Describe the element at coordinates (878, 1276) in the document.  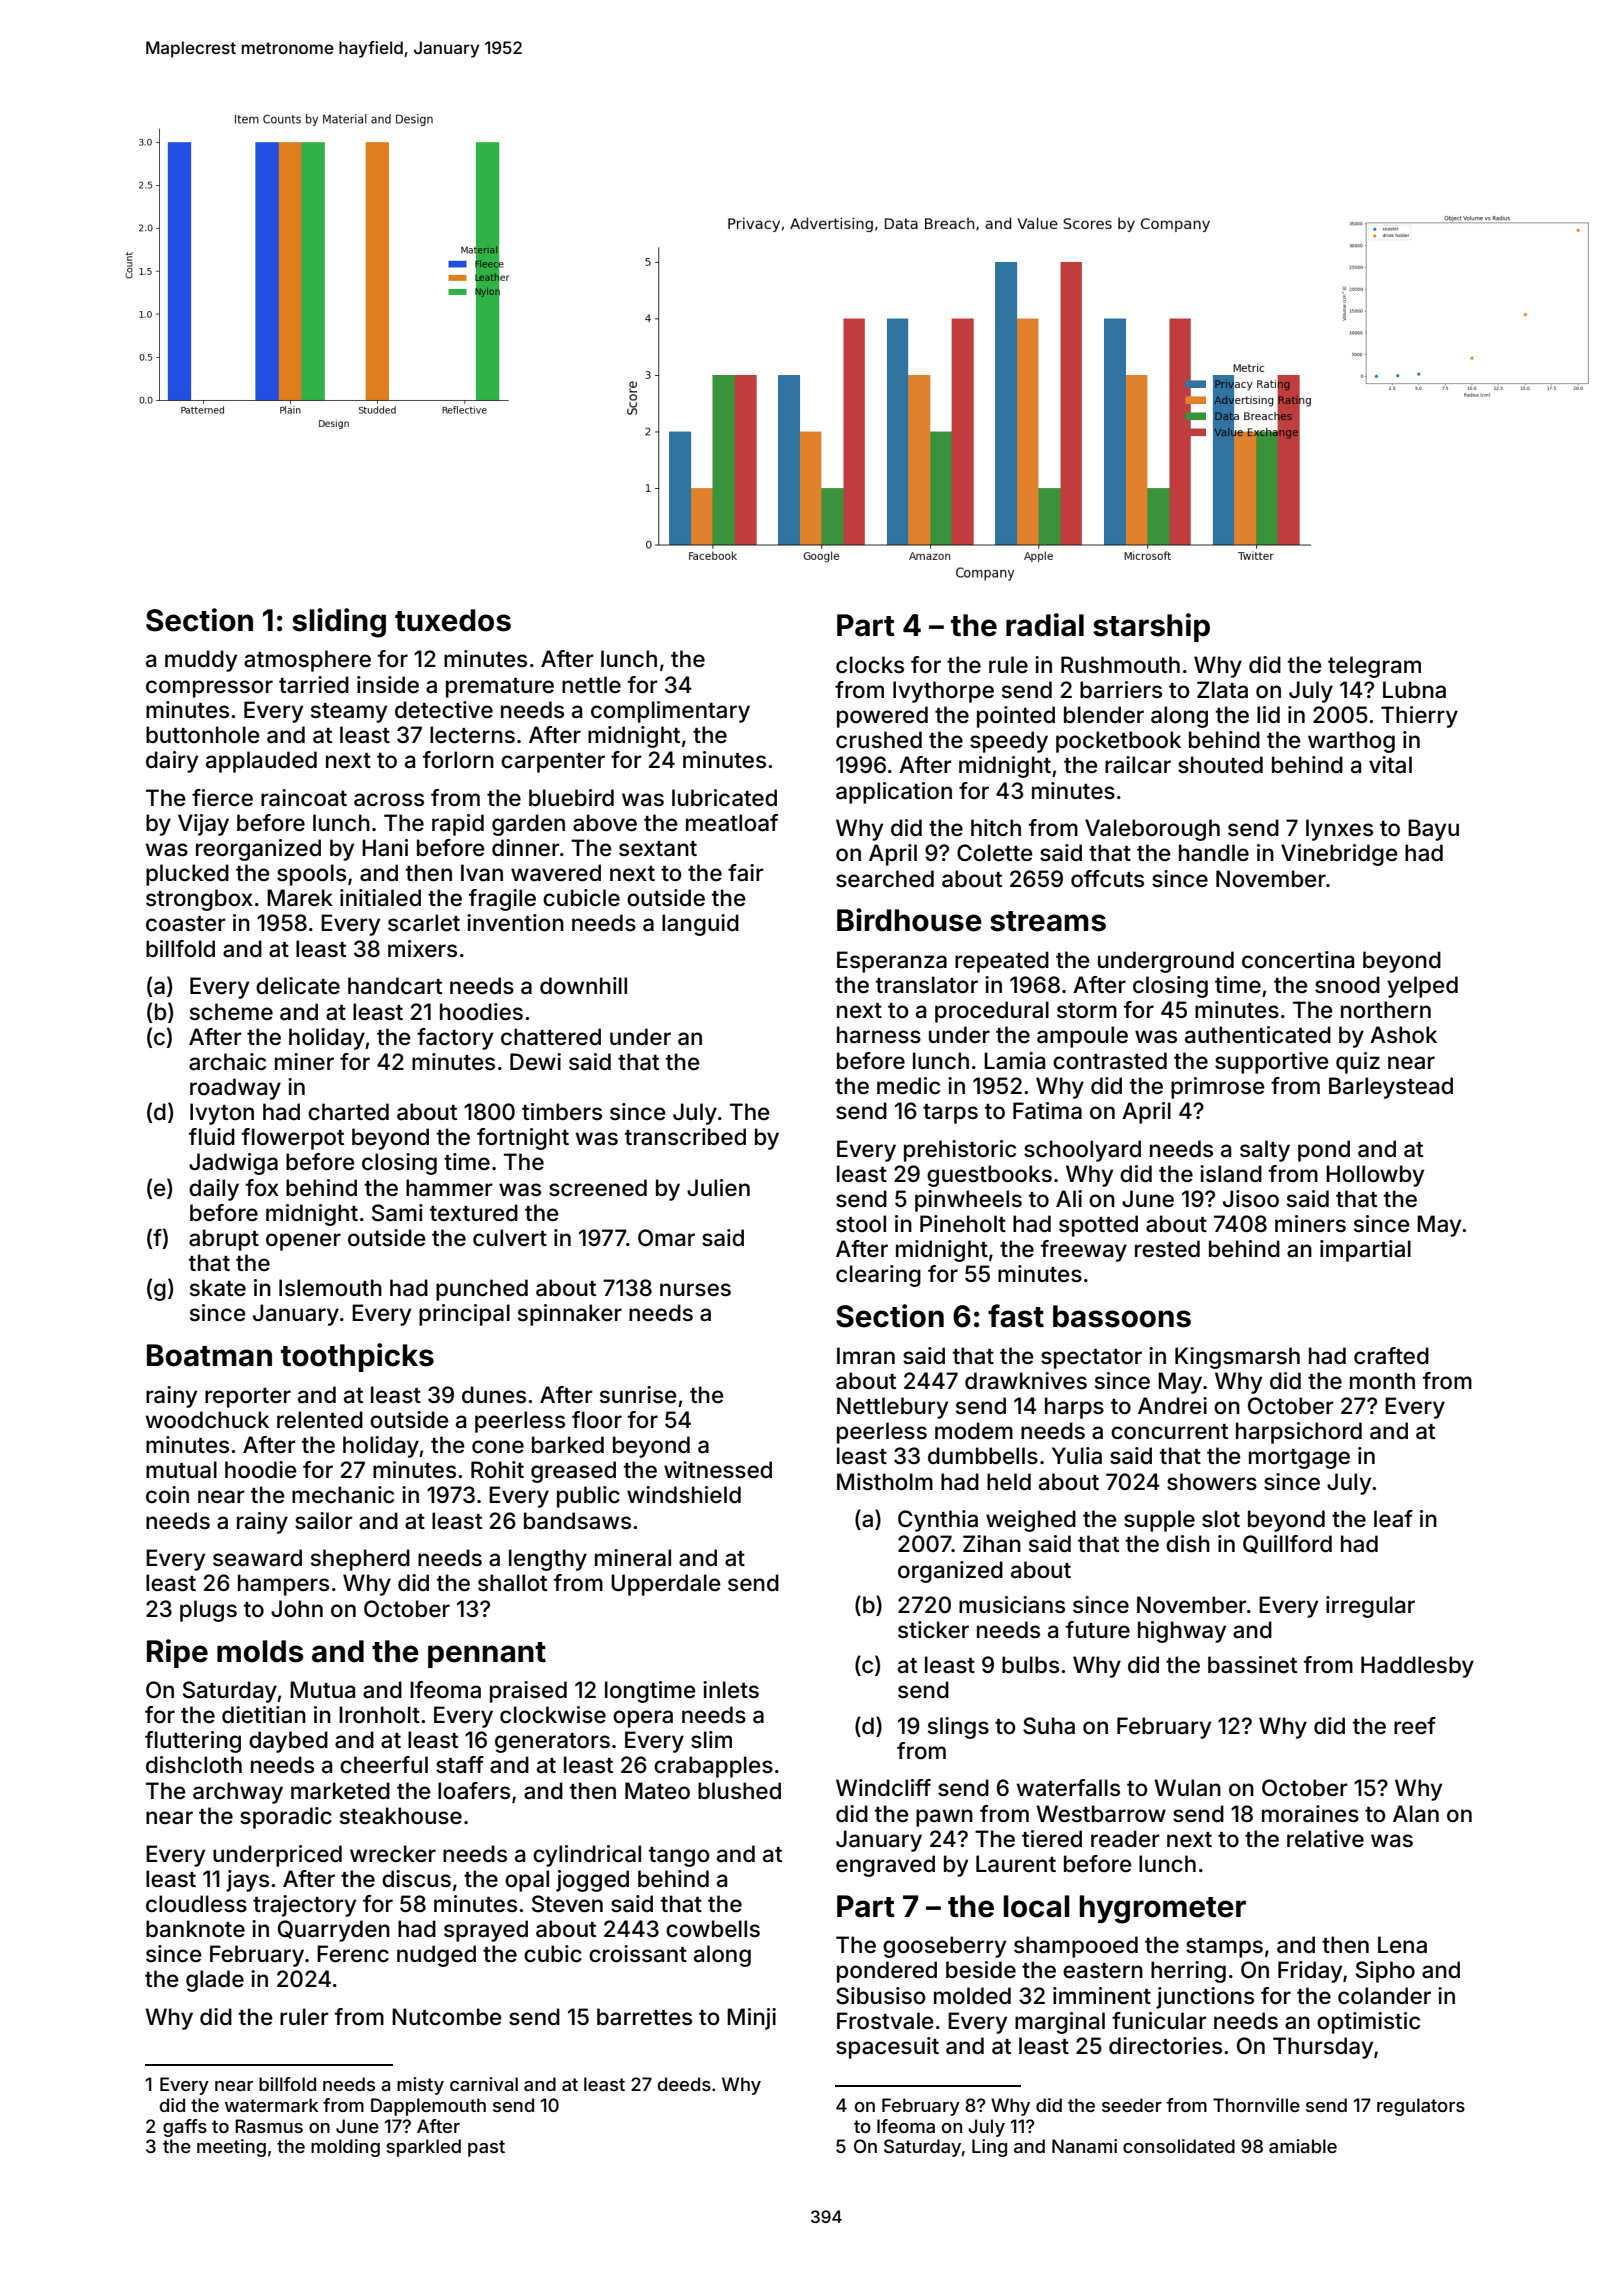
I see `clearing` at that location.
